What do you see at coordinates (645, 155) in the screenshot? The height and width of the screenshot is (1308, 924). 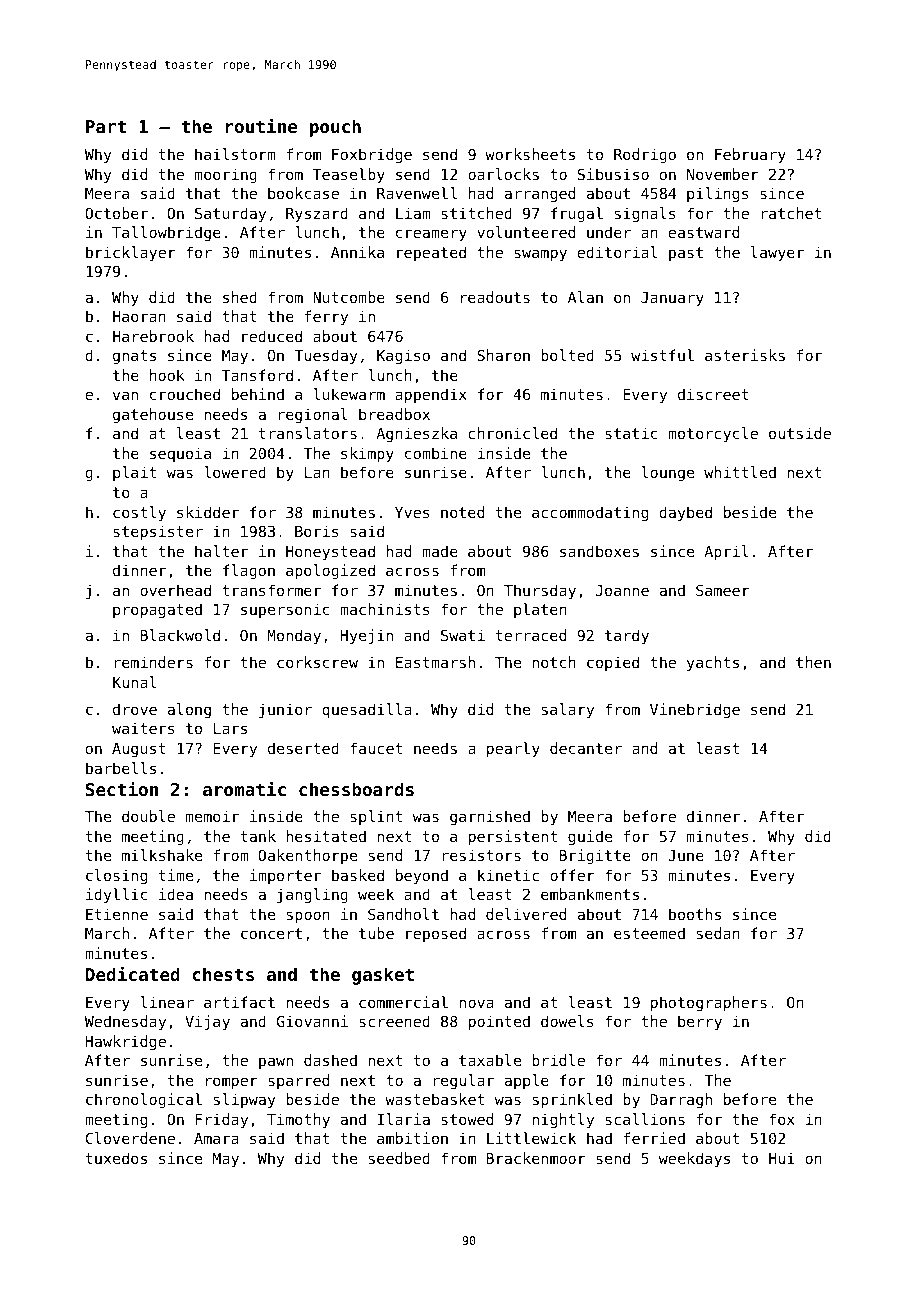 I see `Rodrigo` at bounding box center [645, 155].
